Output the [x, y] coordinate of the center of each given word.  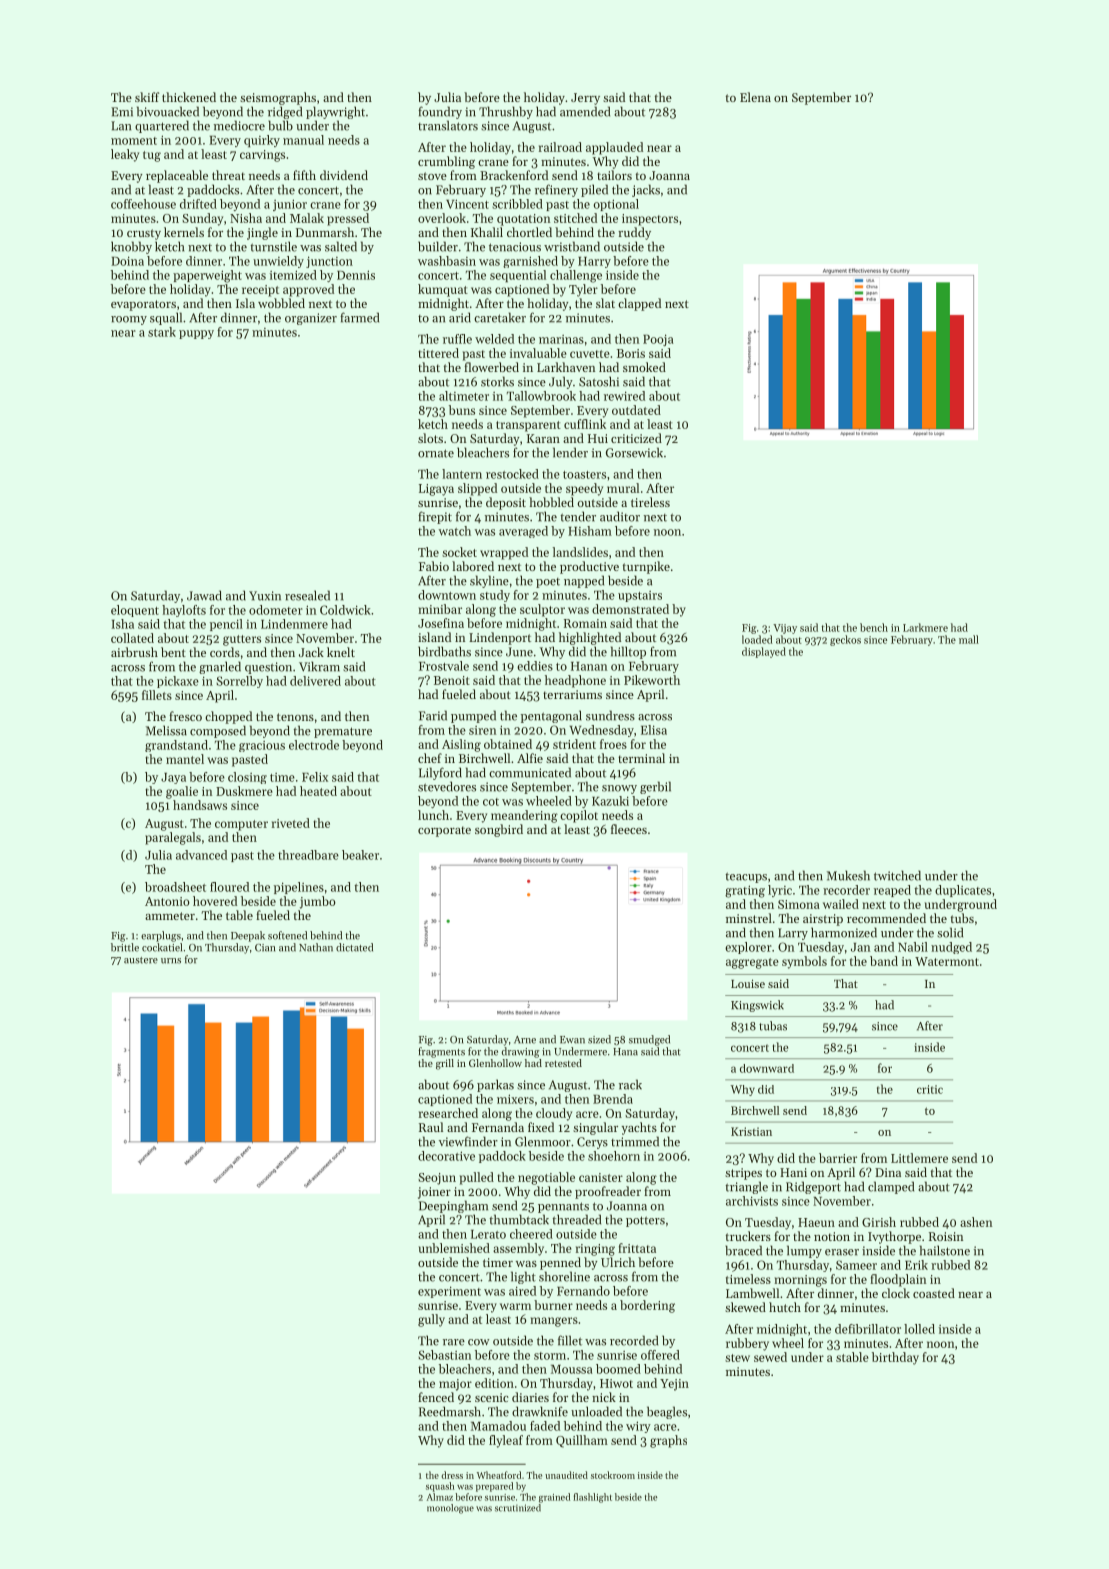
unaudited [566, 1475]
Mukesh [848, 875]
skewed [745, 1307]
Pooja [658, 340]
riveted [291, 823]
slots [430, 438]
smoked [644, 367]
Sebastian [444, 1355]
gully [431, 1320]
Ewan [572, 1040]
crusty [144, 234]
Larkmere [925, 627]
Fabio [434, 566]
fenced [436, 1397]
